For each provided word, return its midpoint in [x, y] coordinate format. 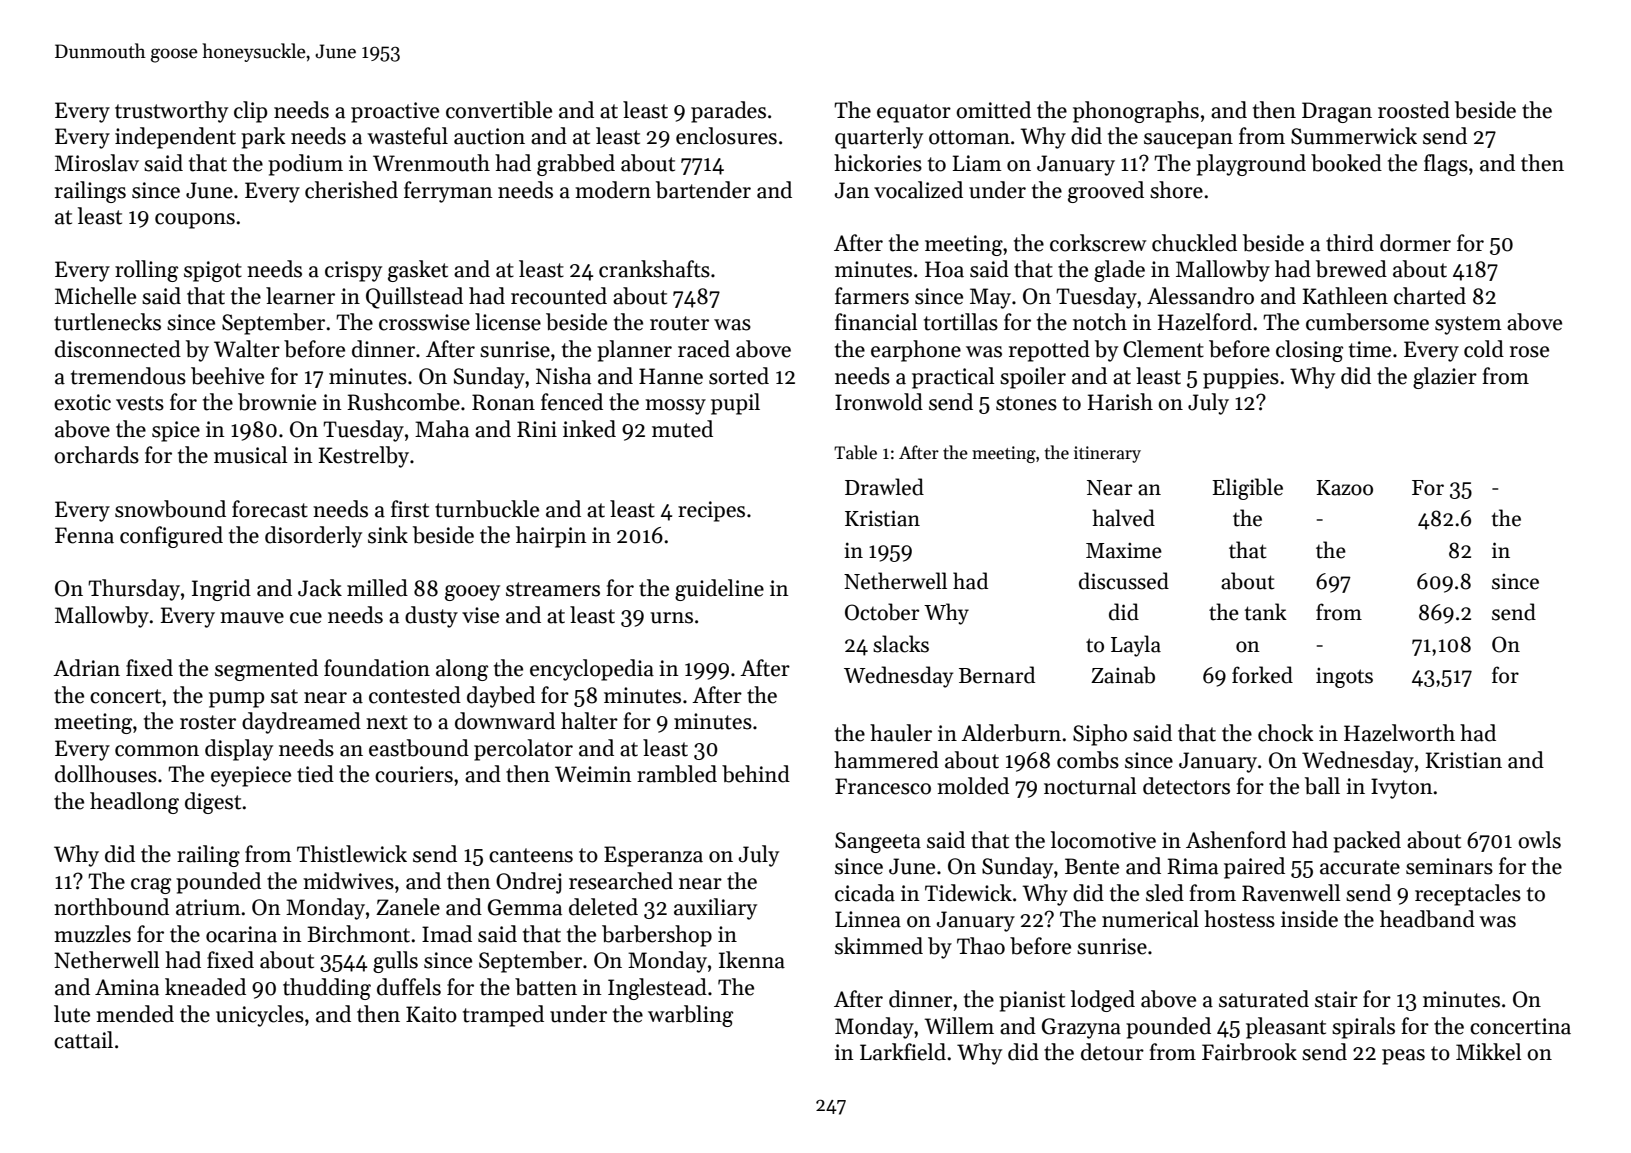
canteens [531, 855]
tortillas [961, 322]
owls [1539, 840]
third [1350, 243]
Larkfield [903, 1052]
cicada [865, 893]
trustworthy [171, 112]
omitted [993, 110]
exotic [82, 402]
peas [1403, 1057]
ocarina [241, 934]
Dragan [1337, 112]
